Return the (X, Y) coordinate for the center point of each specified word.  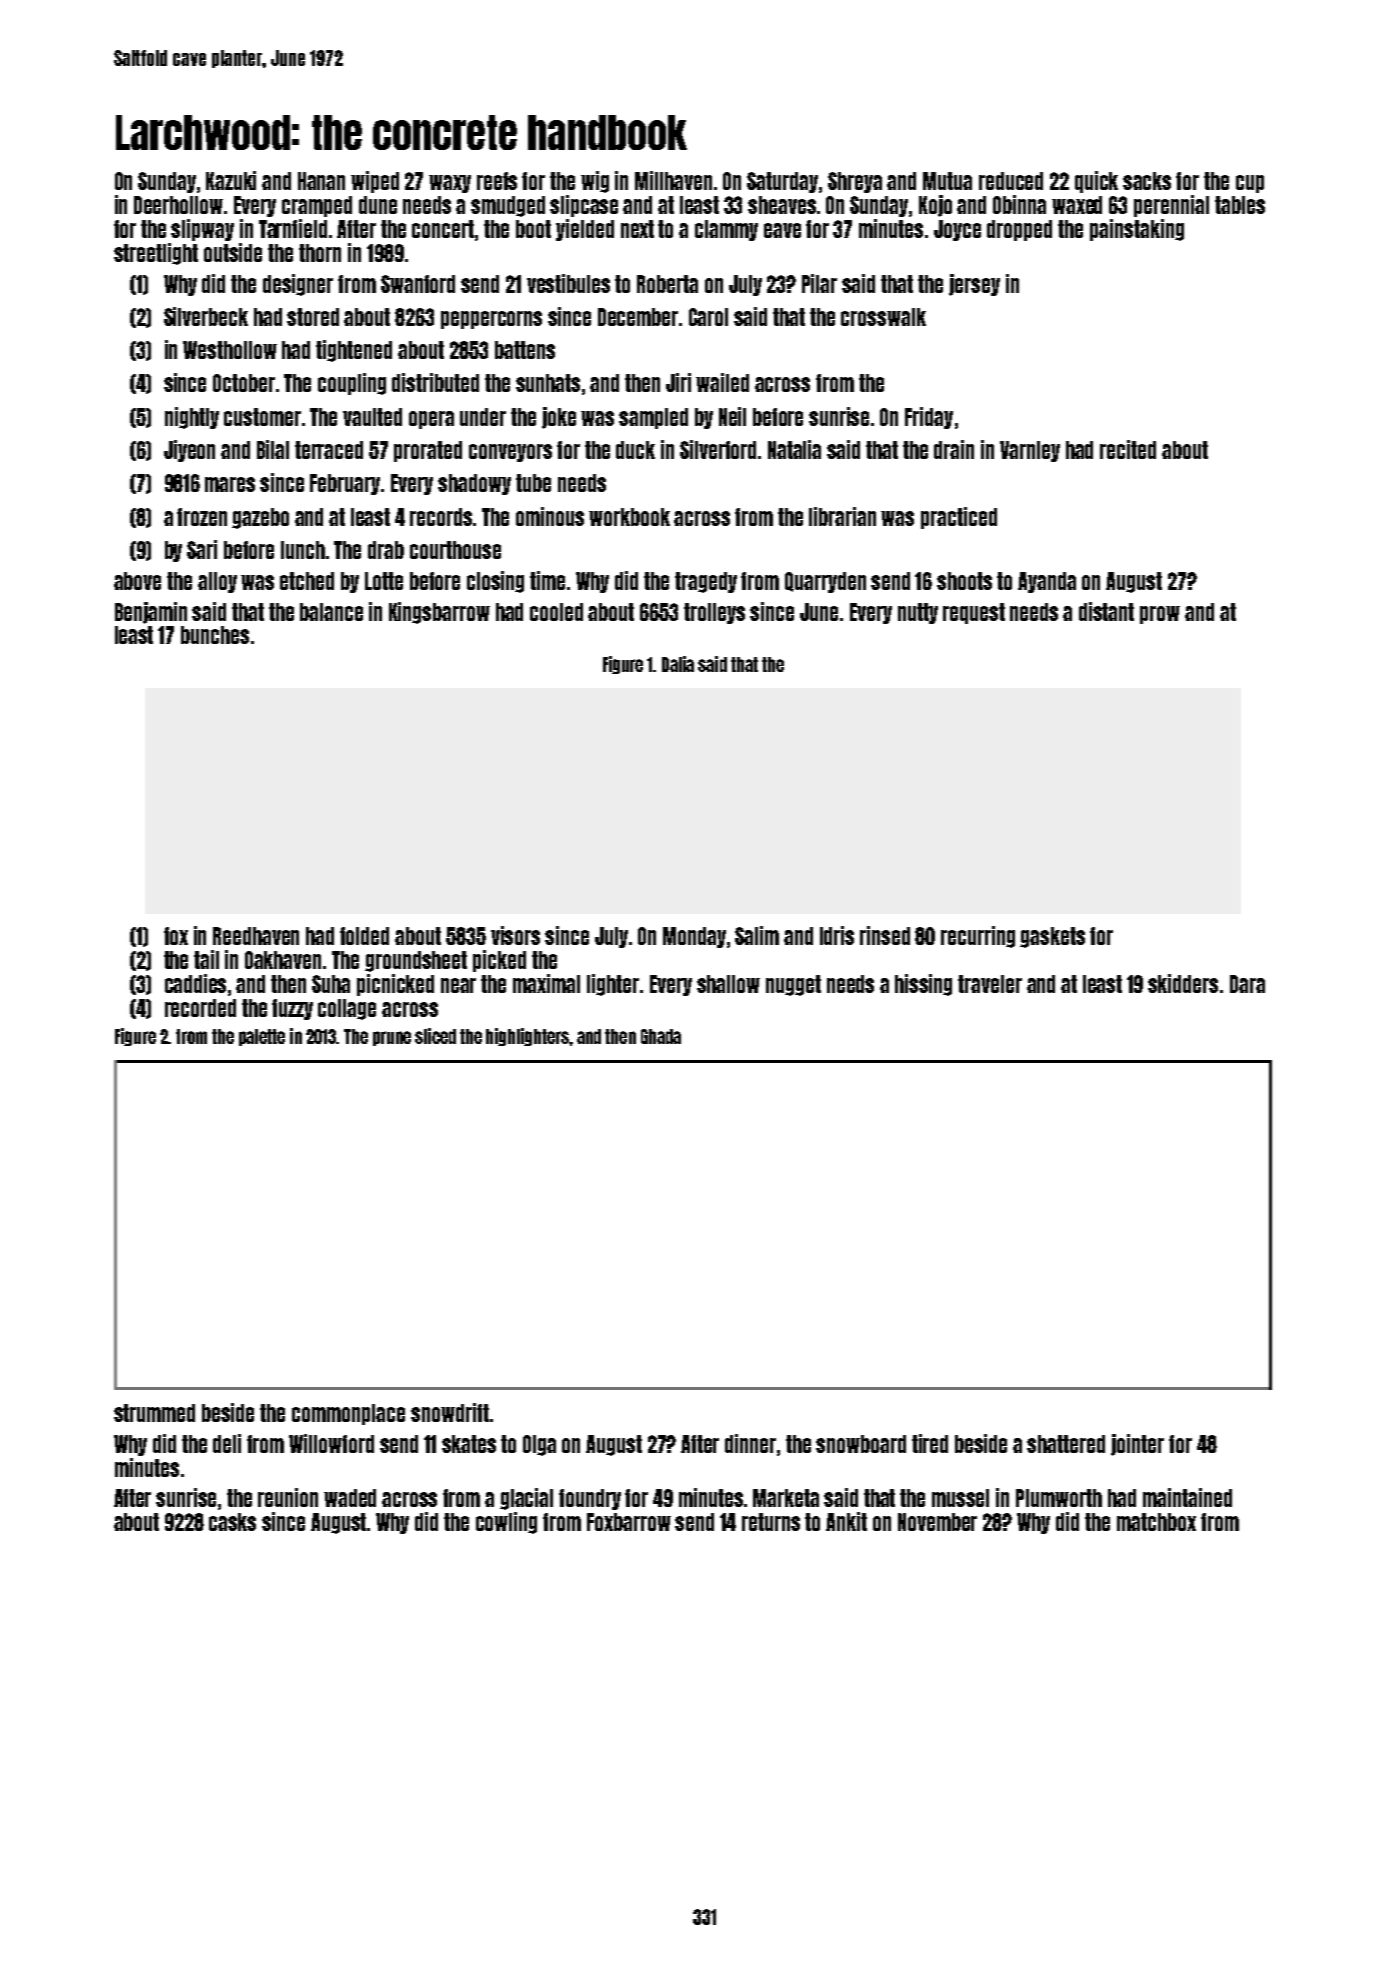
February (345, 484)
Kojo (935, 206)
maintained (1187, 1497)
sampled (653, 418)
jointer (1137, 1445)
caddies (195, 983)
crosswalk (883, 317)
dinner (750, 1443)
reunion (288, 1497)
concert (443, 229)
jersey (974, 285)
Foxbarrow (629, 1522)
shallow (728, 984)
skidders (1183, 983)
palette (262, 1037)
